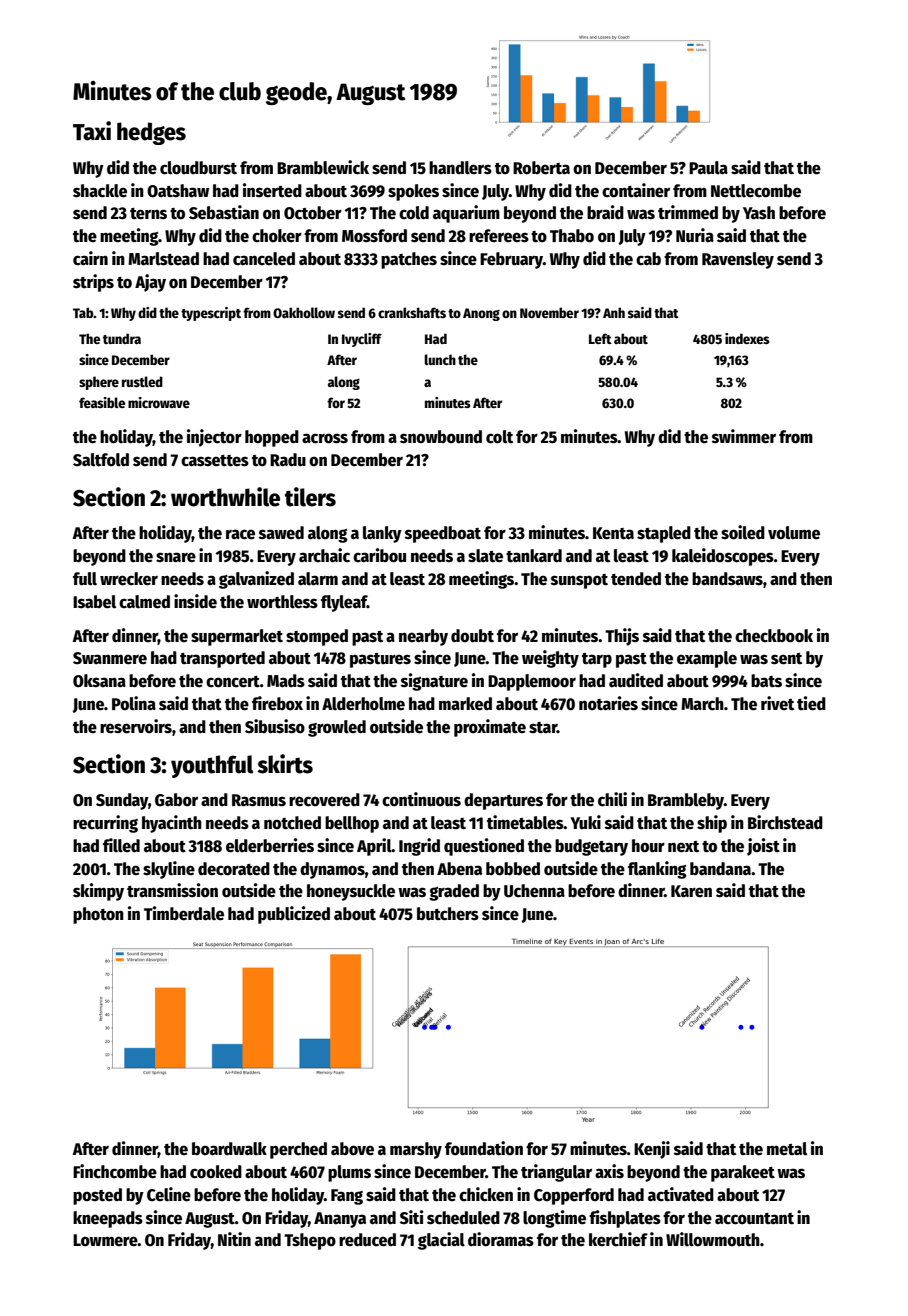 The image size is (908, 1316). Describe the element at coordinates (234, 1239) in the screenshot. I see `Nitin` at that location.
